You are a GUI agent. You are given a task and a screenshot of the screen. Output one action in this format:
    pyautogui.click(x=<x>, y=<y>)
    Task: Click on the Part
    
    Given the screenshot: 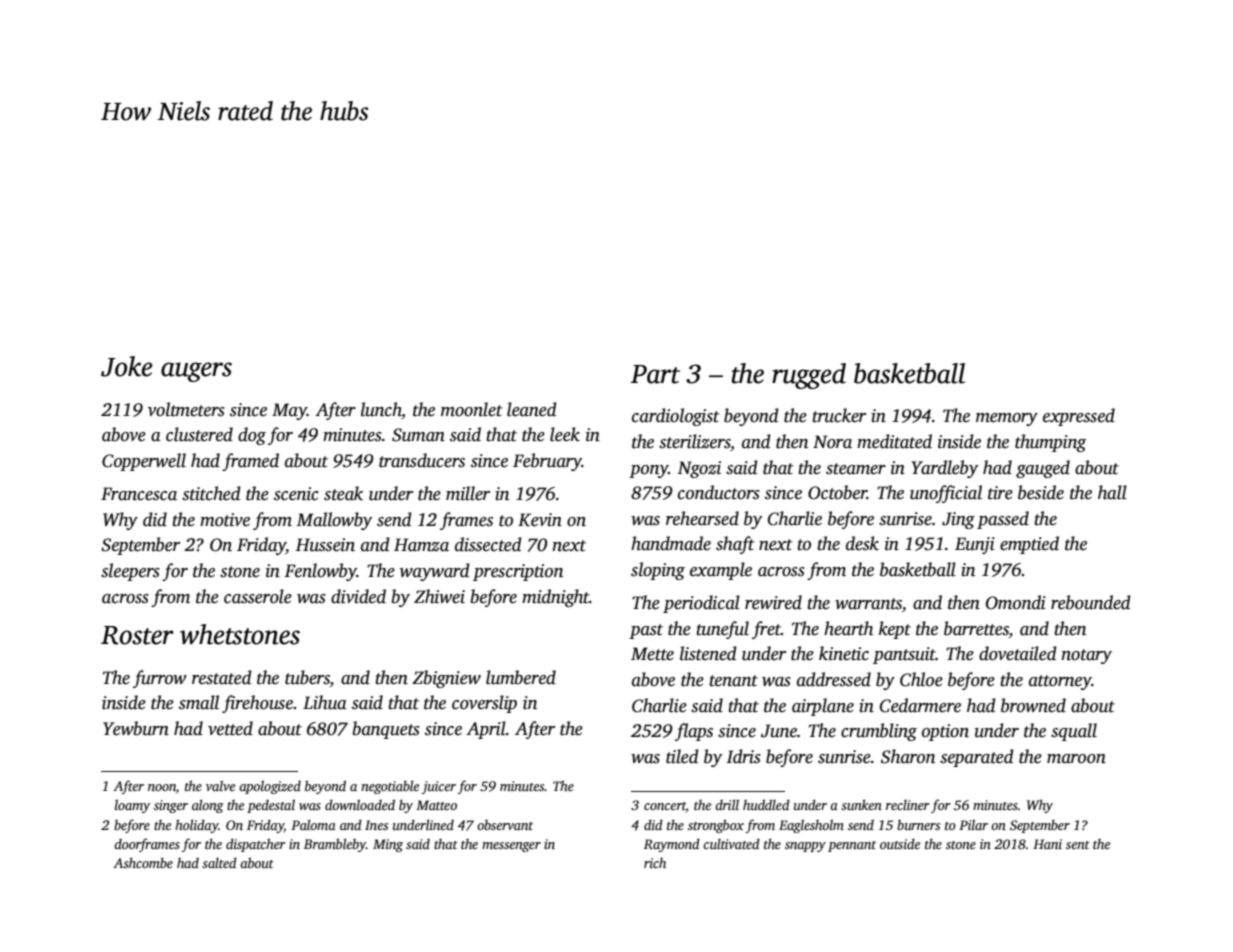 What is the action you would take?
    pyautogui.click(x=655, y=374)
